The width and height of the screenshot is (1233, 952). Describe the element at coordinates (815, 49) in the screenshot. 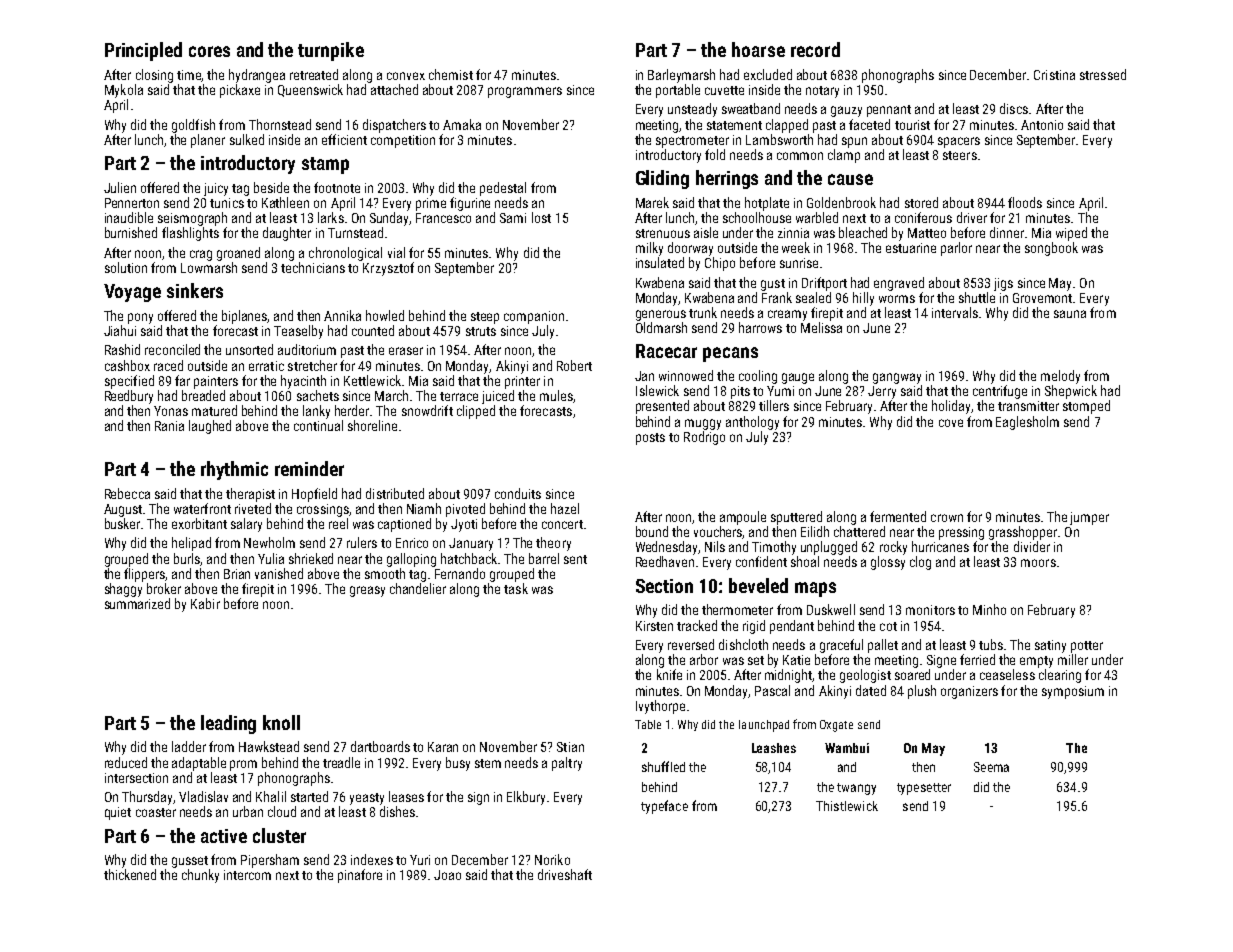

I see `record` at that location.
